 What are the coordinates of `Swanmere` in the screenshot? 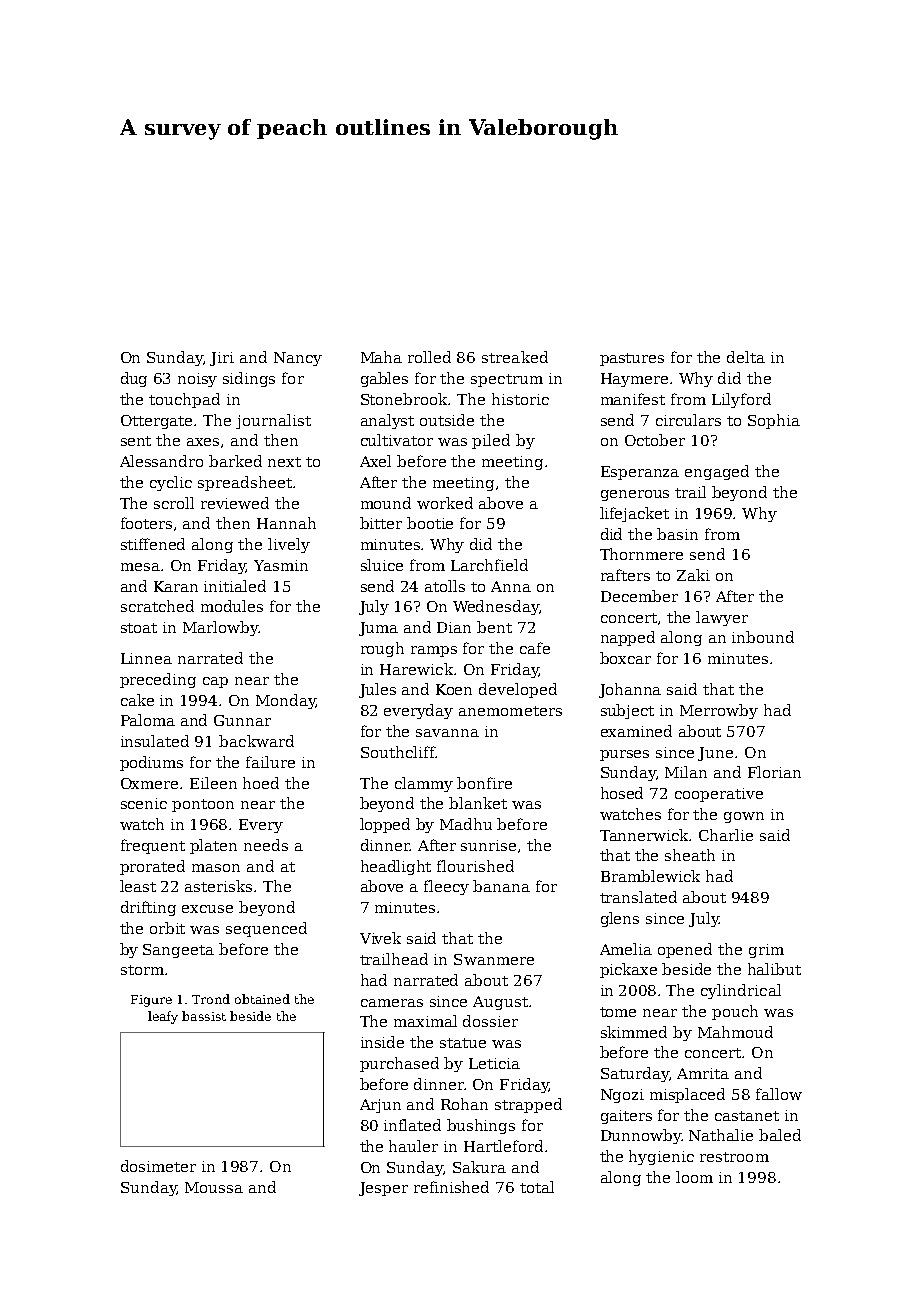 It's located at (494, 959).
